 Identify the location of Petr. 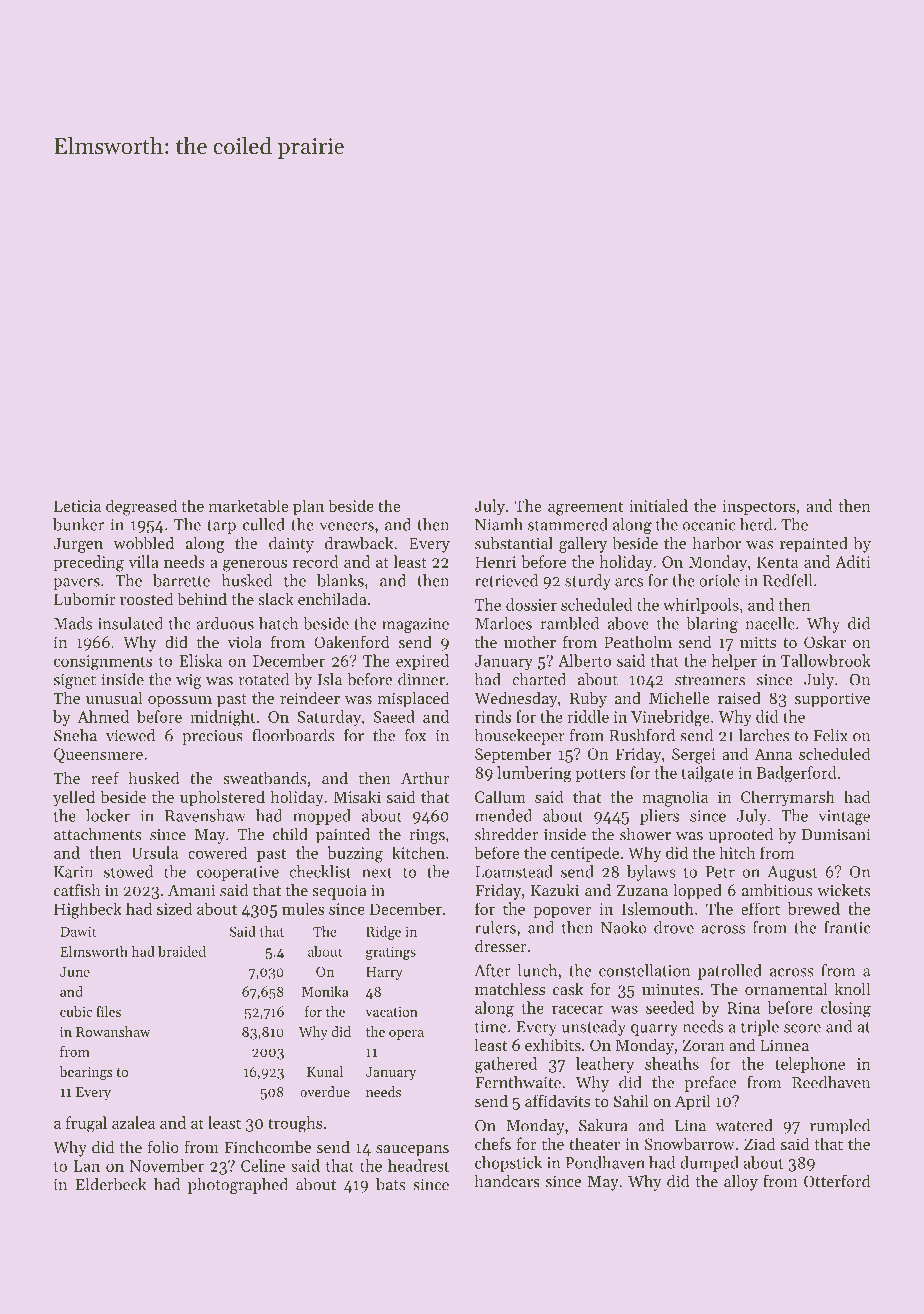
(720, 872).
